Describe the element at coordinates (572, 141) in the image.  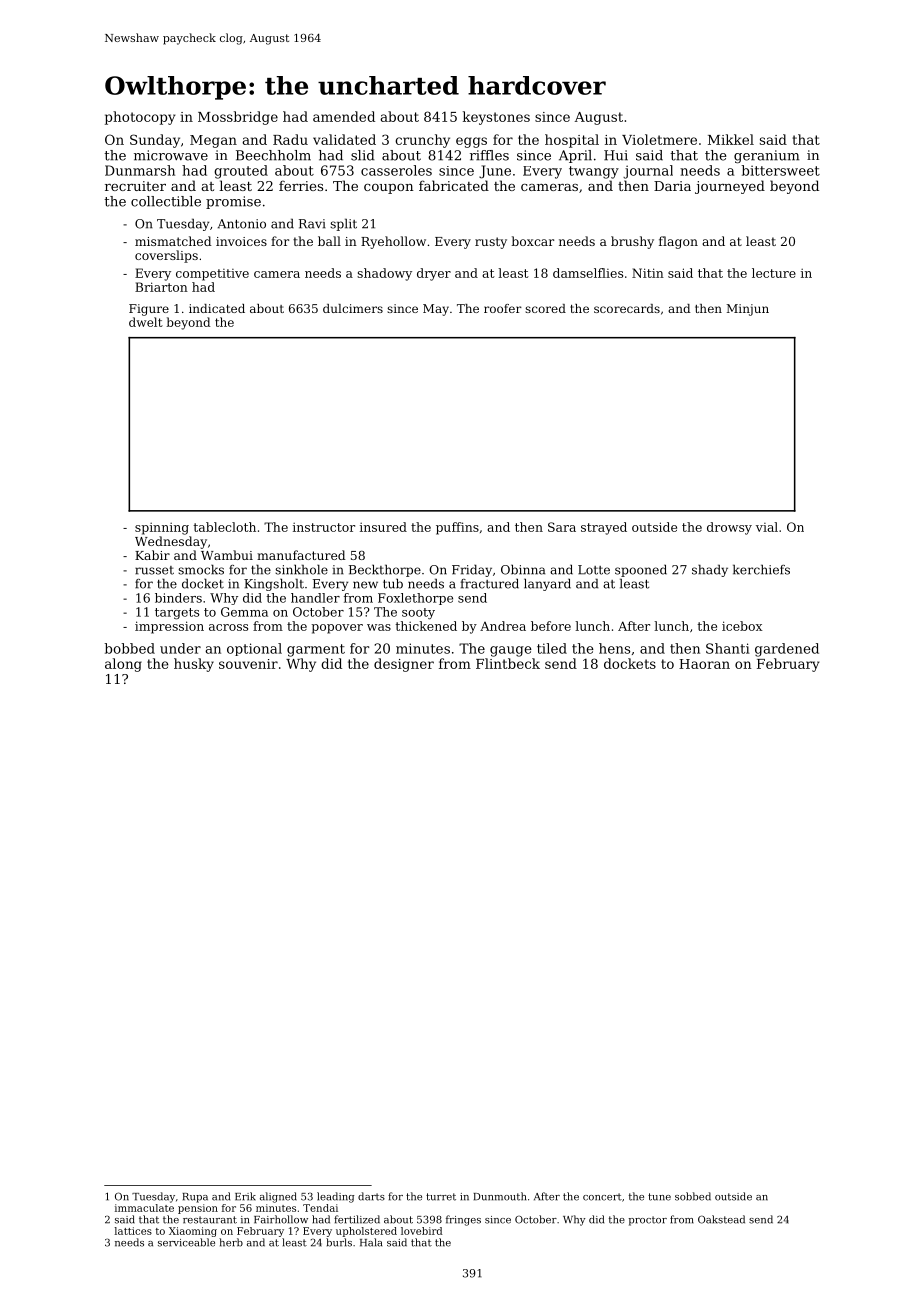
I see `hospital` at that location.
